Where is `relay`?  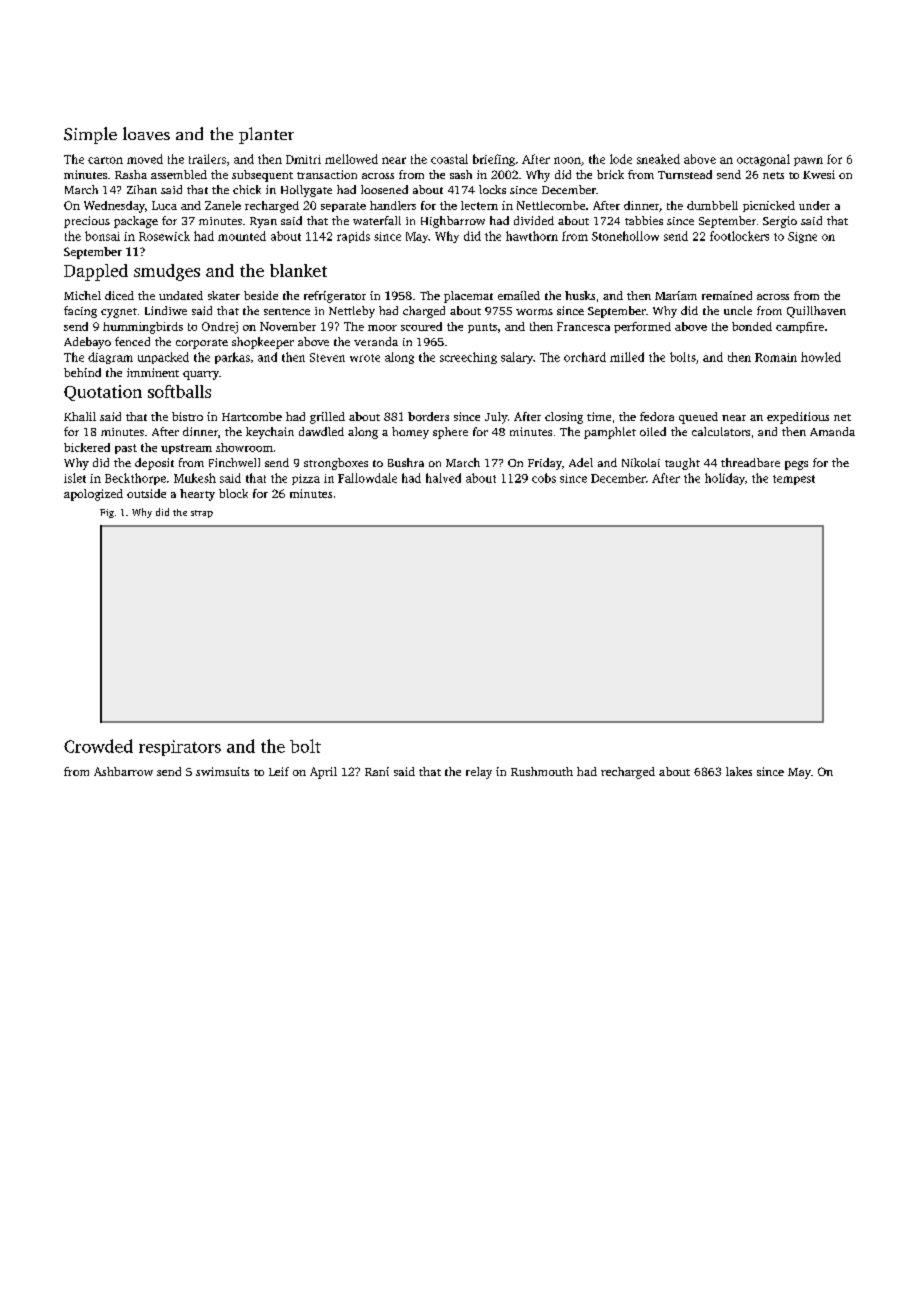 relay is located at coordinates (479, 773).
